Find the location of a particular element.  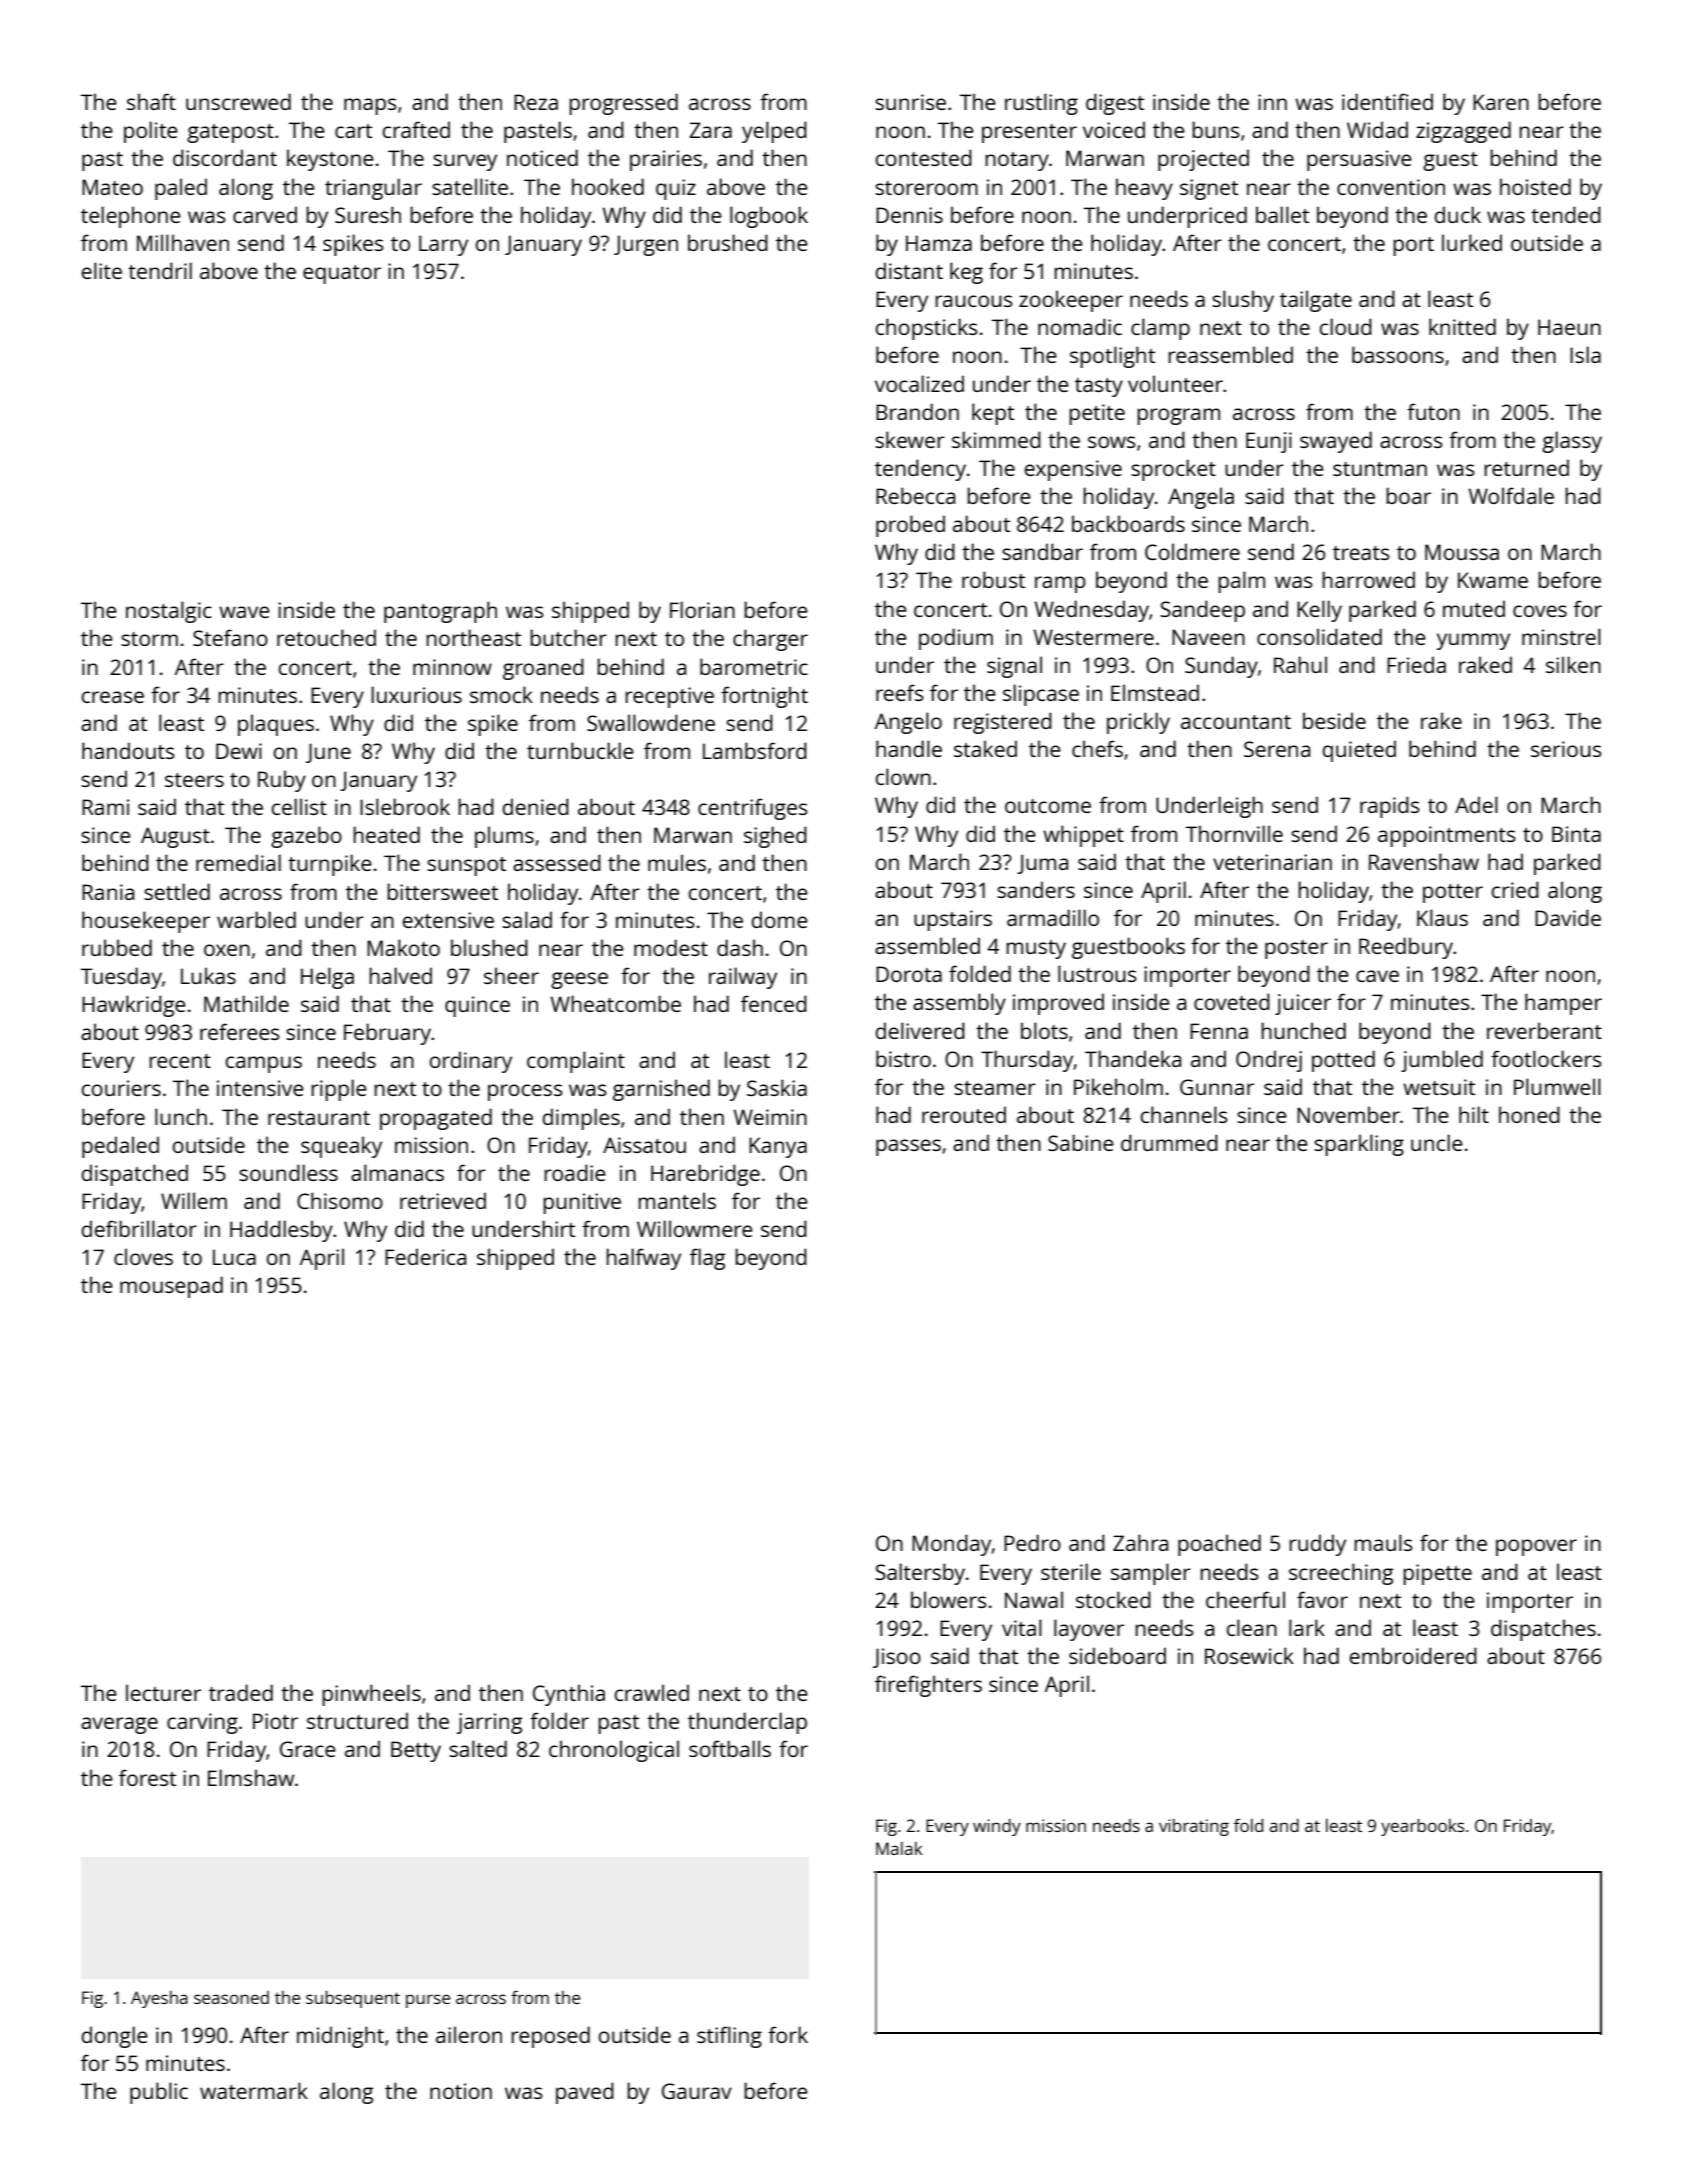

softballs is located at coordinates (730, 1748).
